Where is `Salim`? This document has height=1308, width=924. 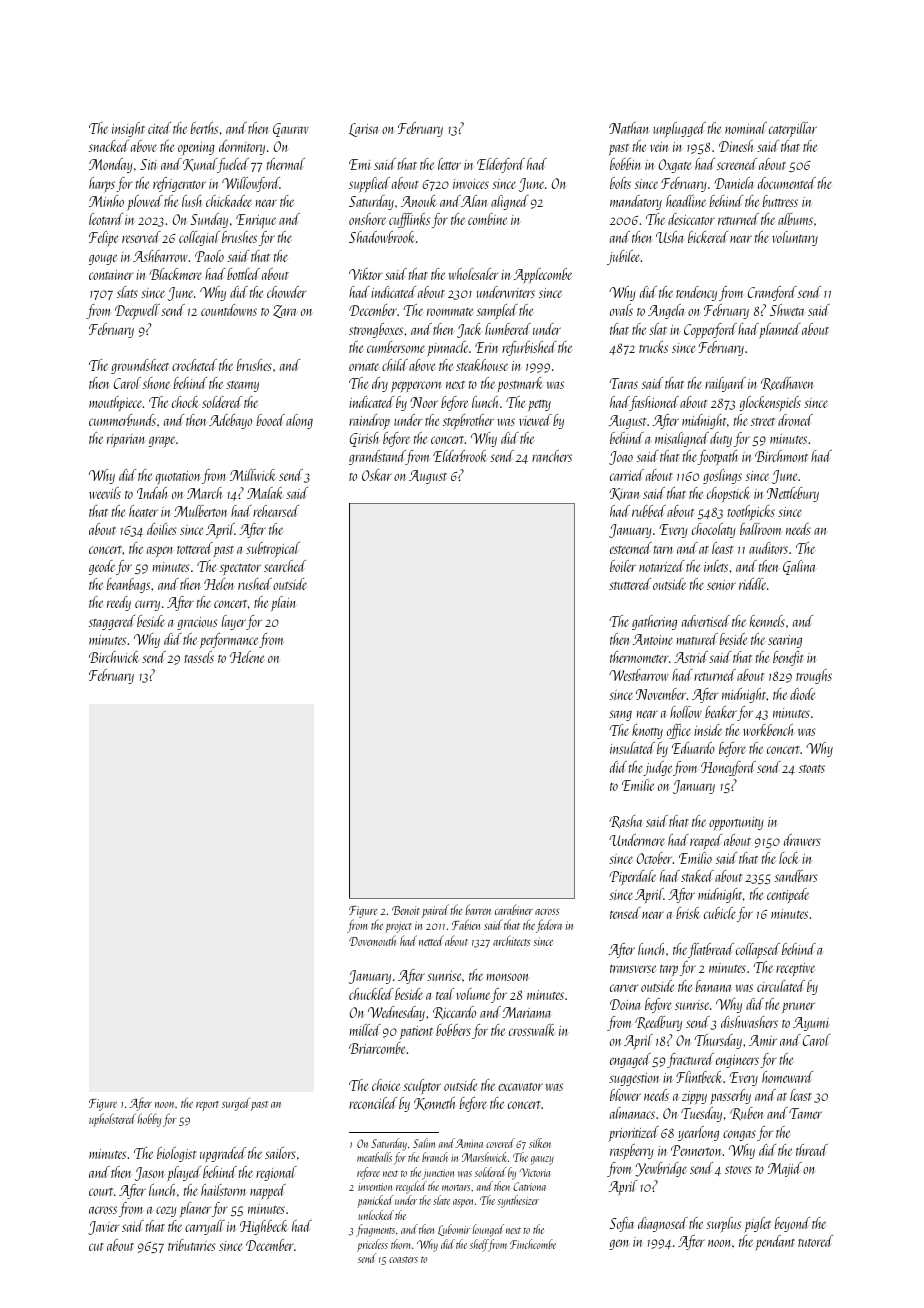
Salim is located at coordinates (424, 1143).
